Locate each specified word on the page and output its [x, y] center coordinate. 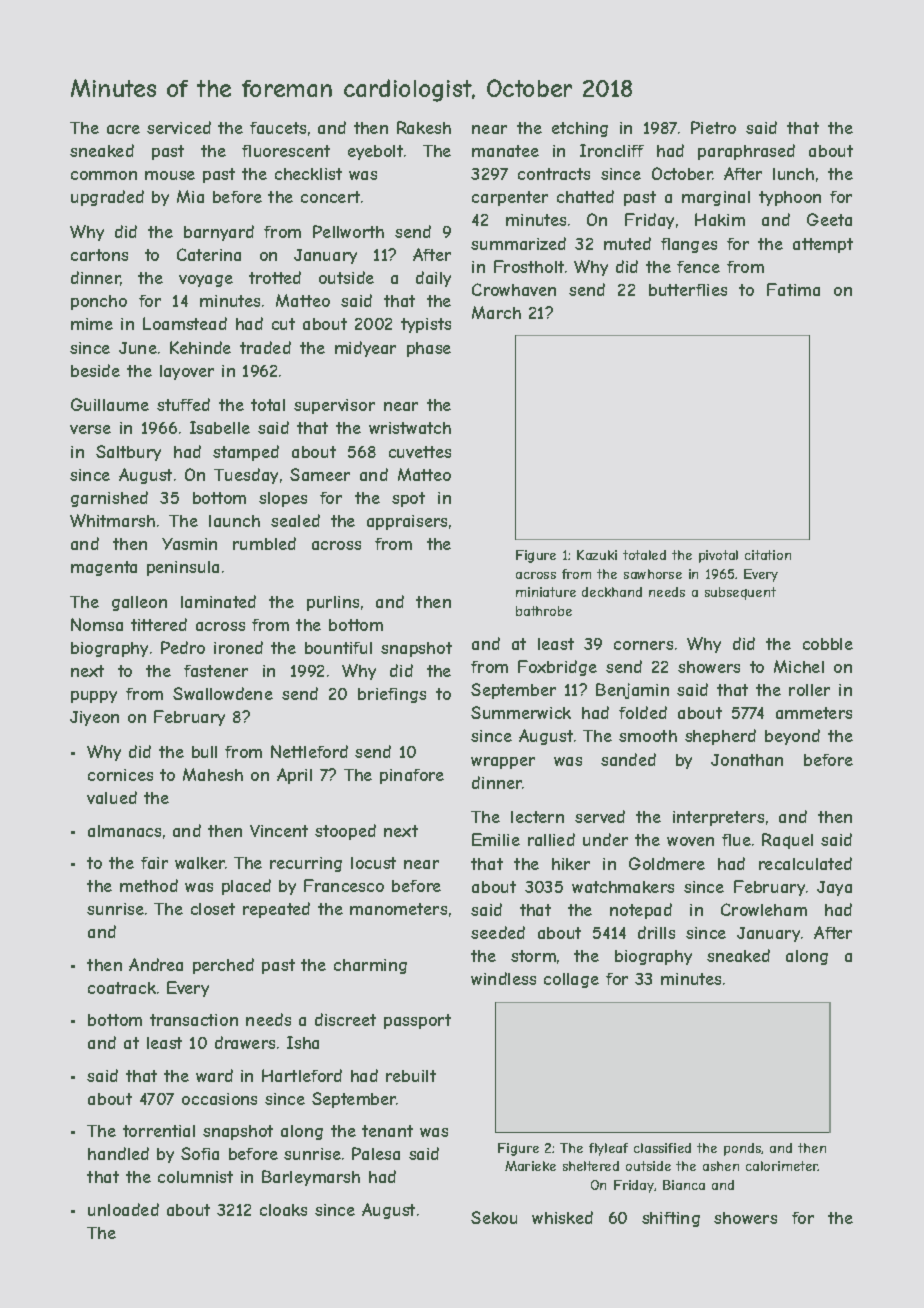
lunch [793, 174]
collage [571, 980]
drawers [245, 1042]
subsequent [740, 593]
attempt [823, 245]
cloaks [283, 1210]
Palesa [376, 1153]
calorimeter [782, 1166]
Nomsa [97, 624]
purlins [333, 603]
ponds [743, 1149]
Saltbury [128, 453]
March [496, 312]
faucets [278, 128]
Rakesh [424, 127]
